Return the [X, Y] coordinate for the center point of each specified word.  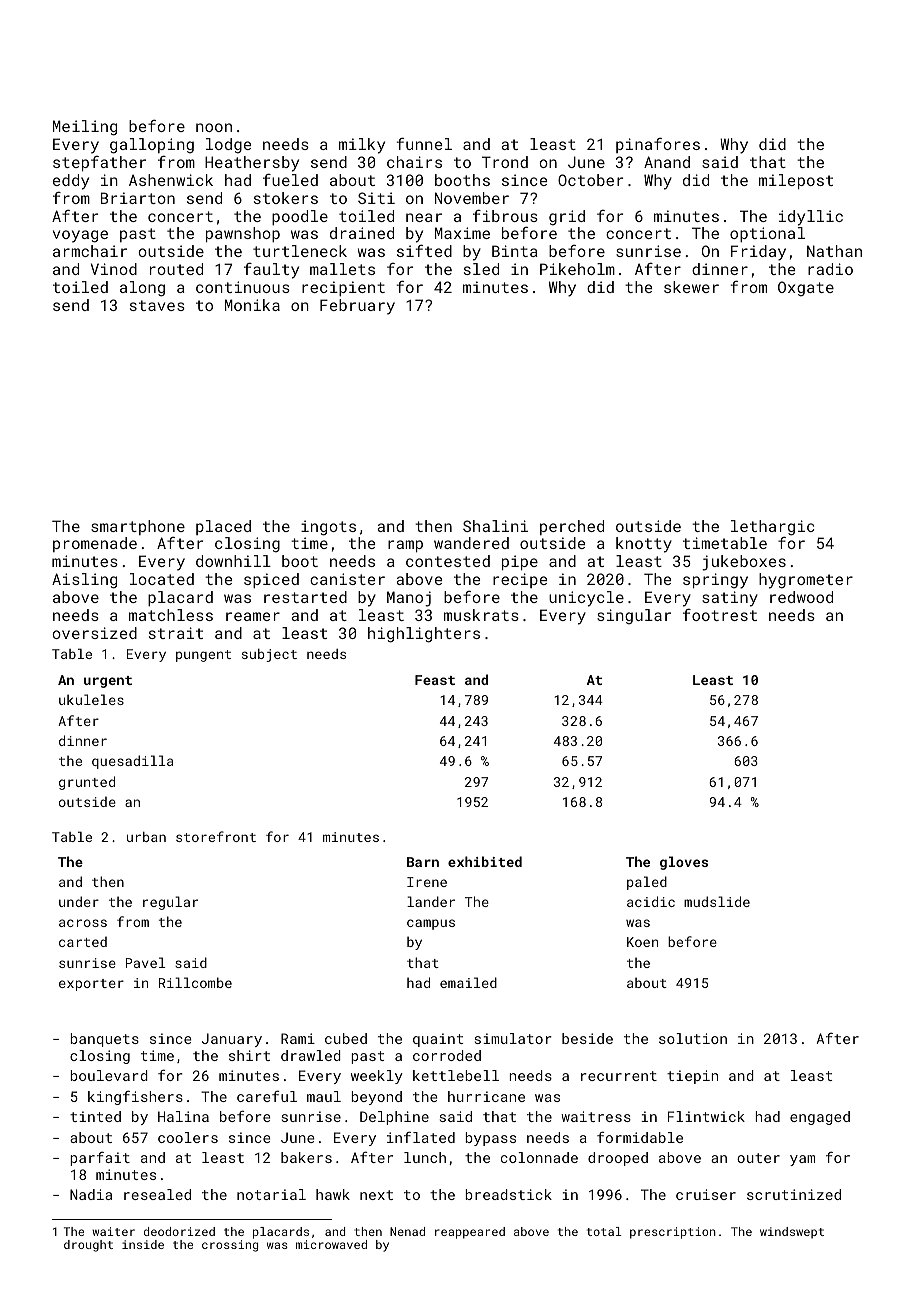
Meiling [85, 128]
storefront [216, 836]
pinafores [658, 145]
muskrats [481, 615]
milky [362, 146]
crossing [230, 1246]
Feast [435, 680]
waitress [596, 1116]
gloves [684, 863]
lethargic [772, 528]
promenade [95, 544]
